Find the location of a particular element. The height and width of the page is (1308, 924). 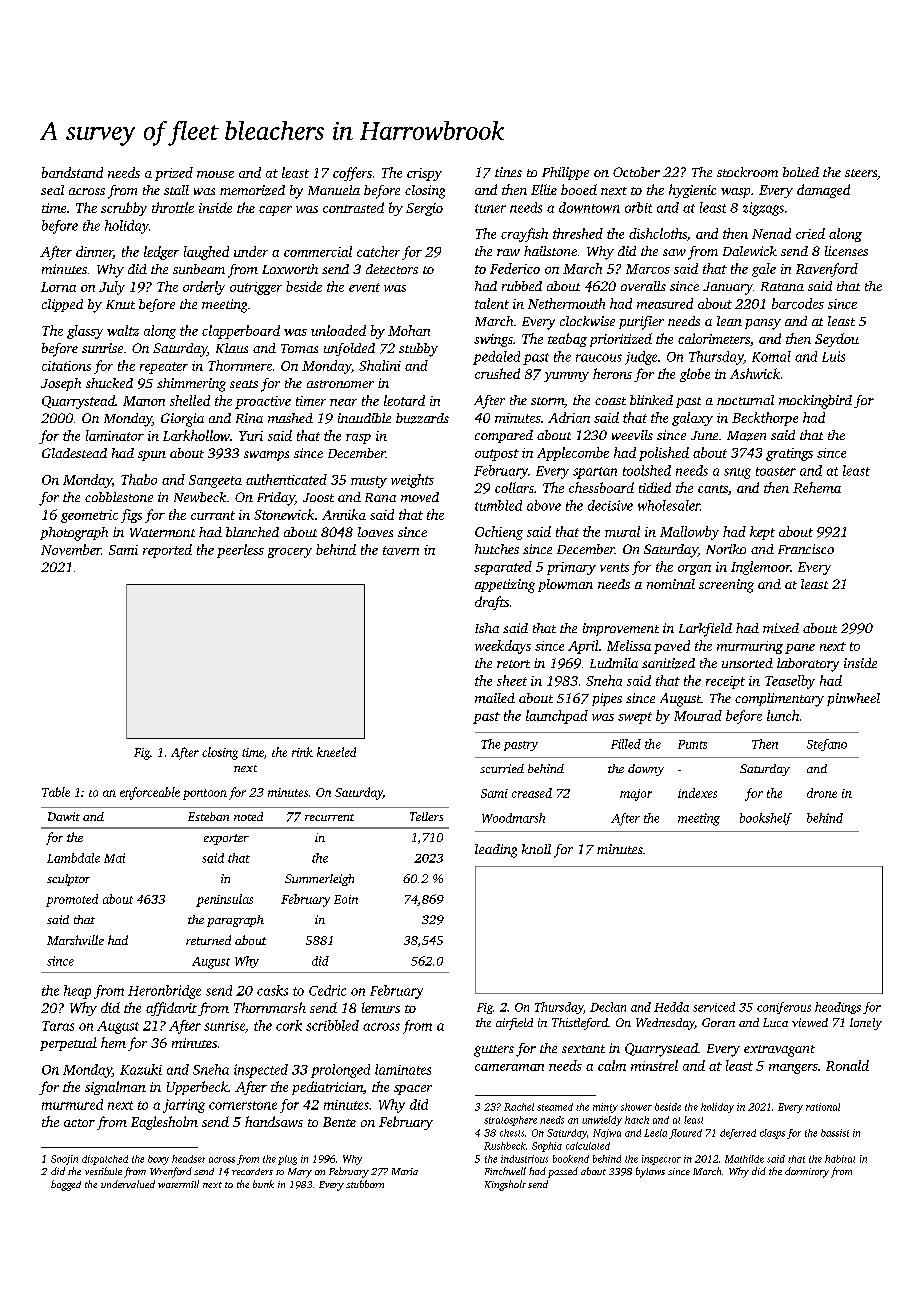

Lambdale is located at coordinates (73, 858).
